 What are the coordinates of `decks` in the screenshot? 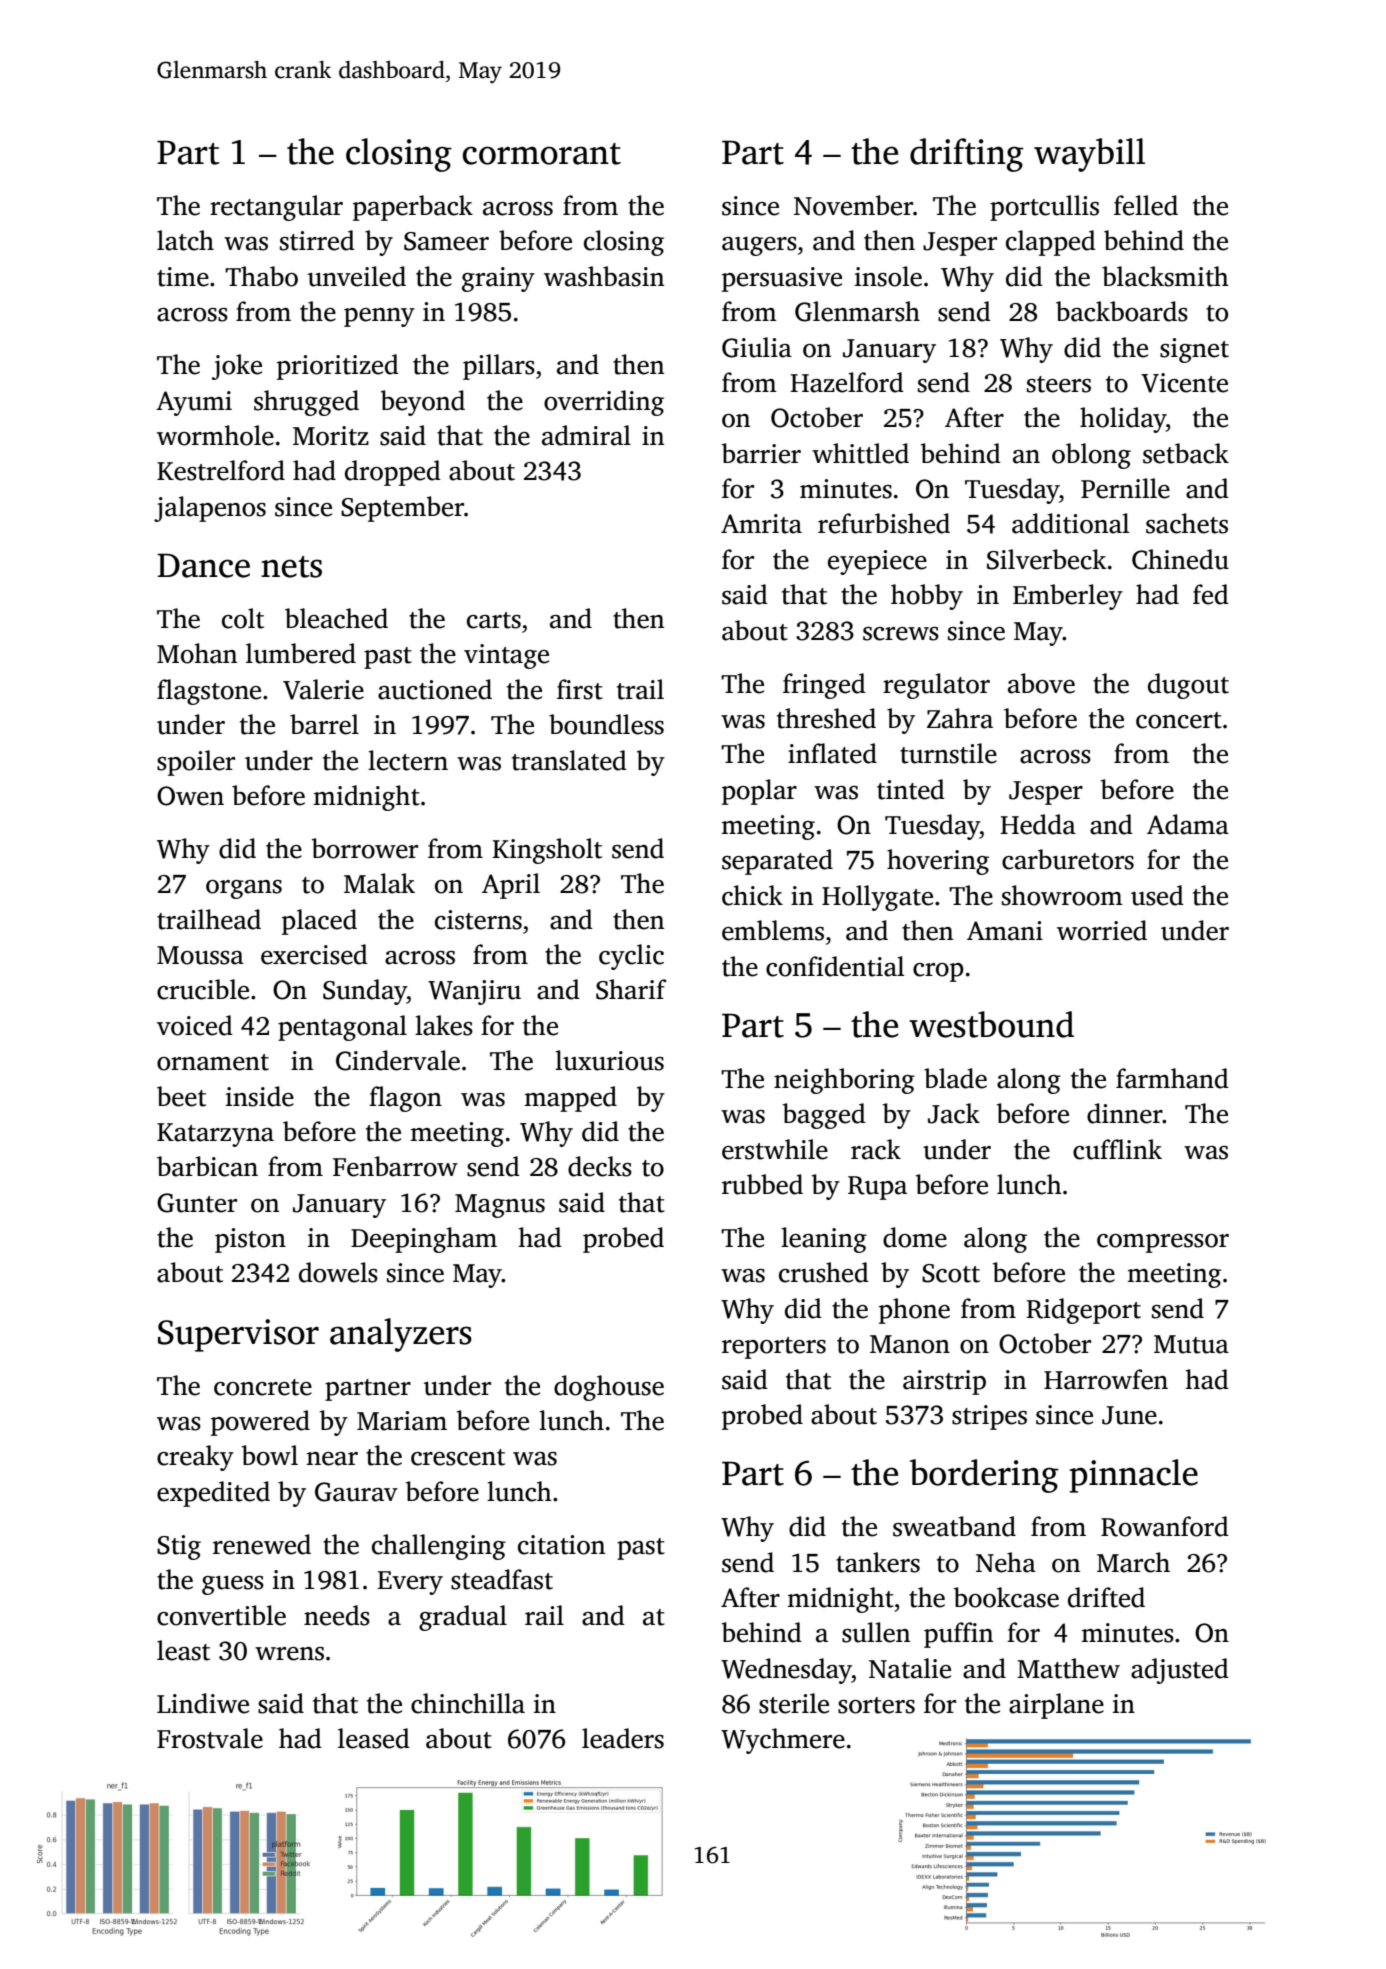 It's located at (600, 1166).
